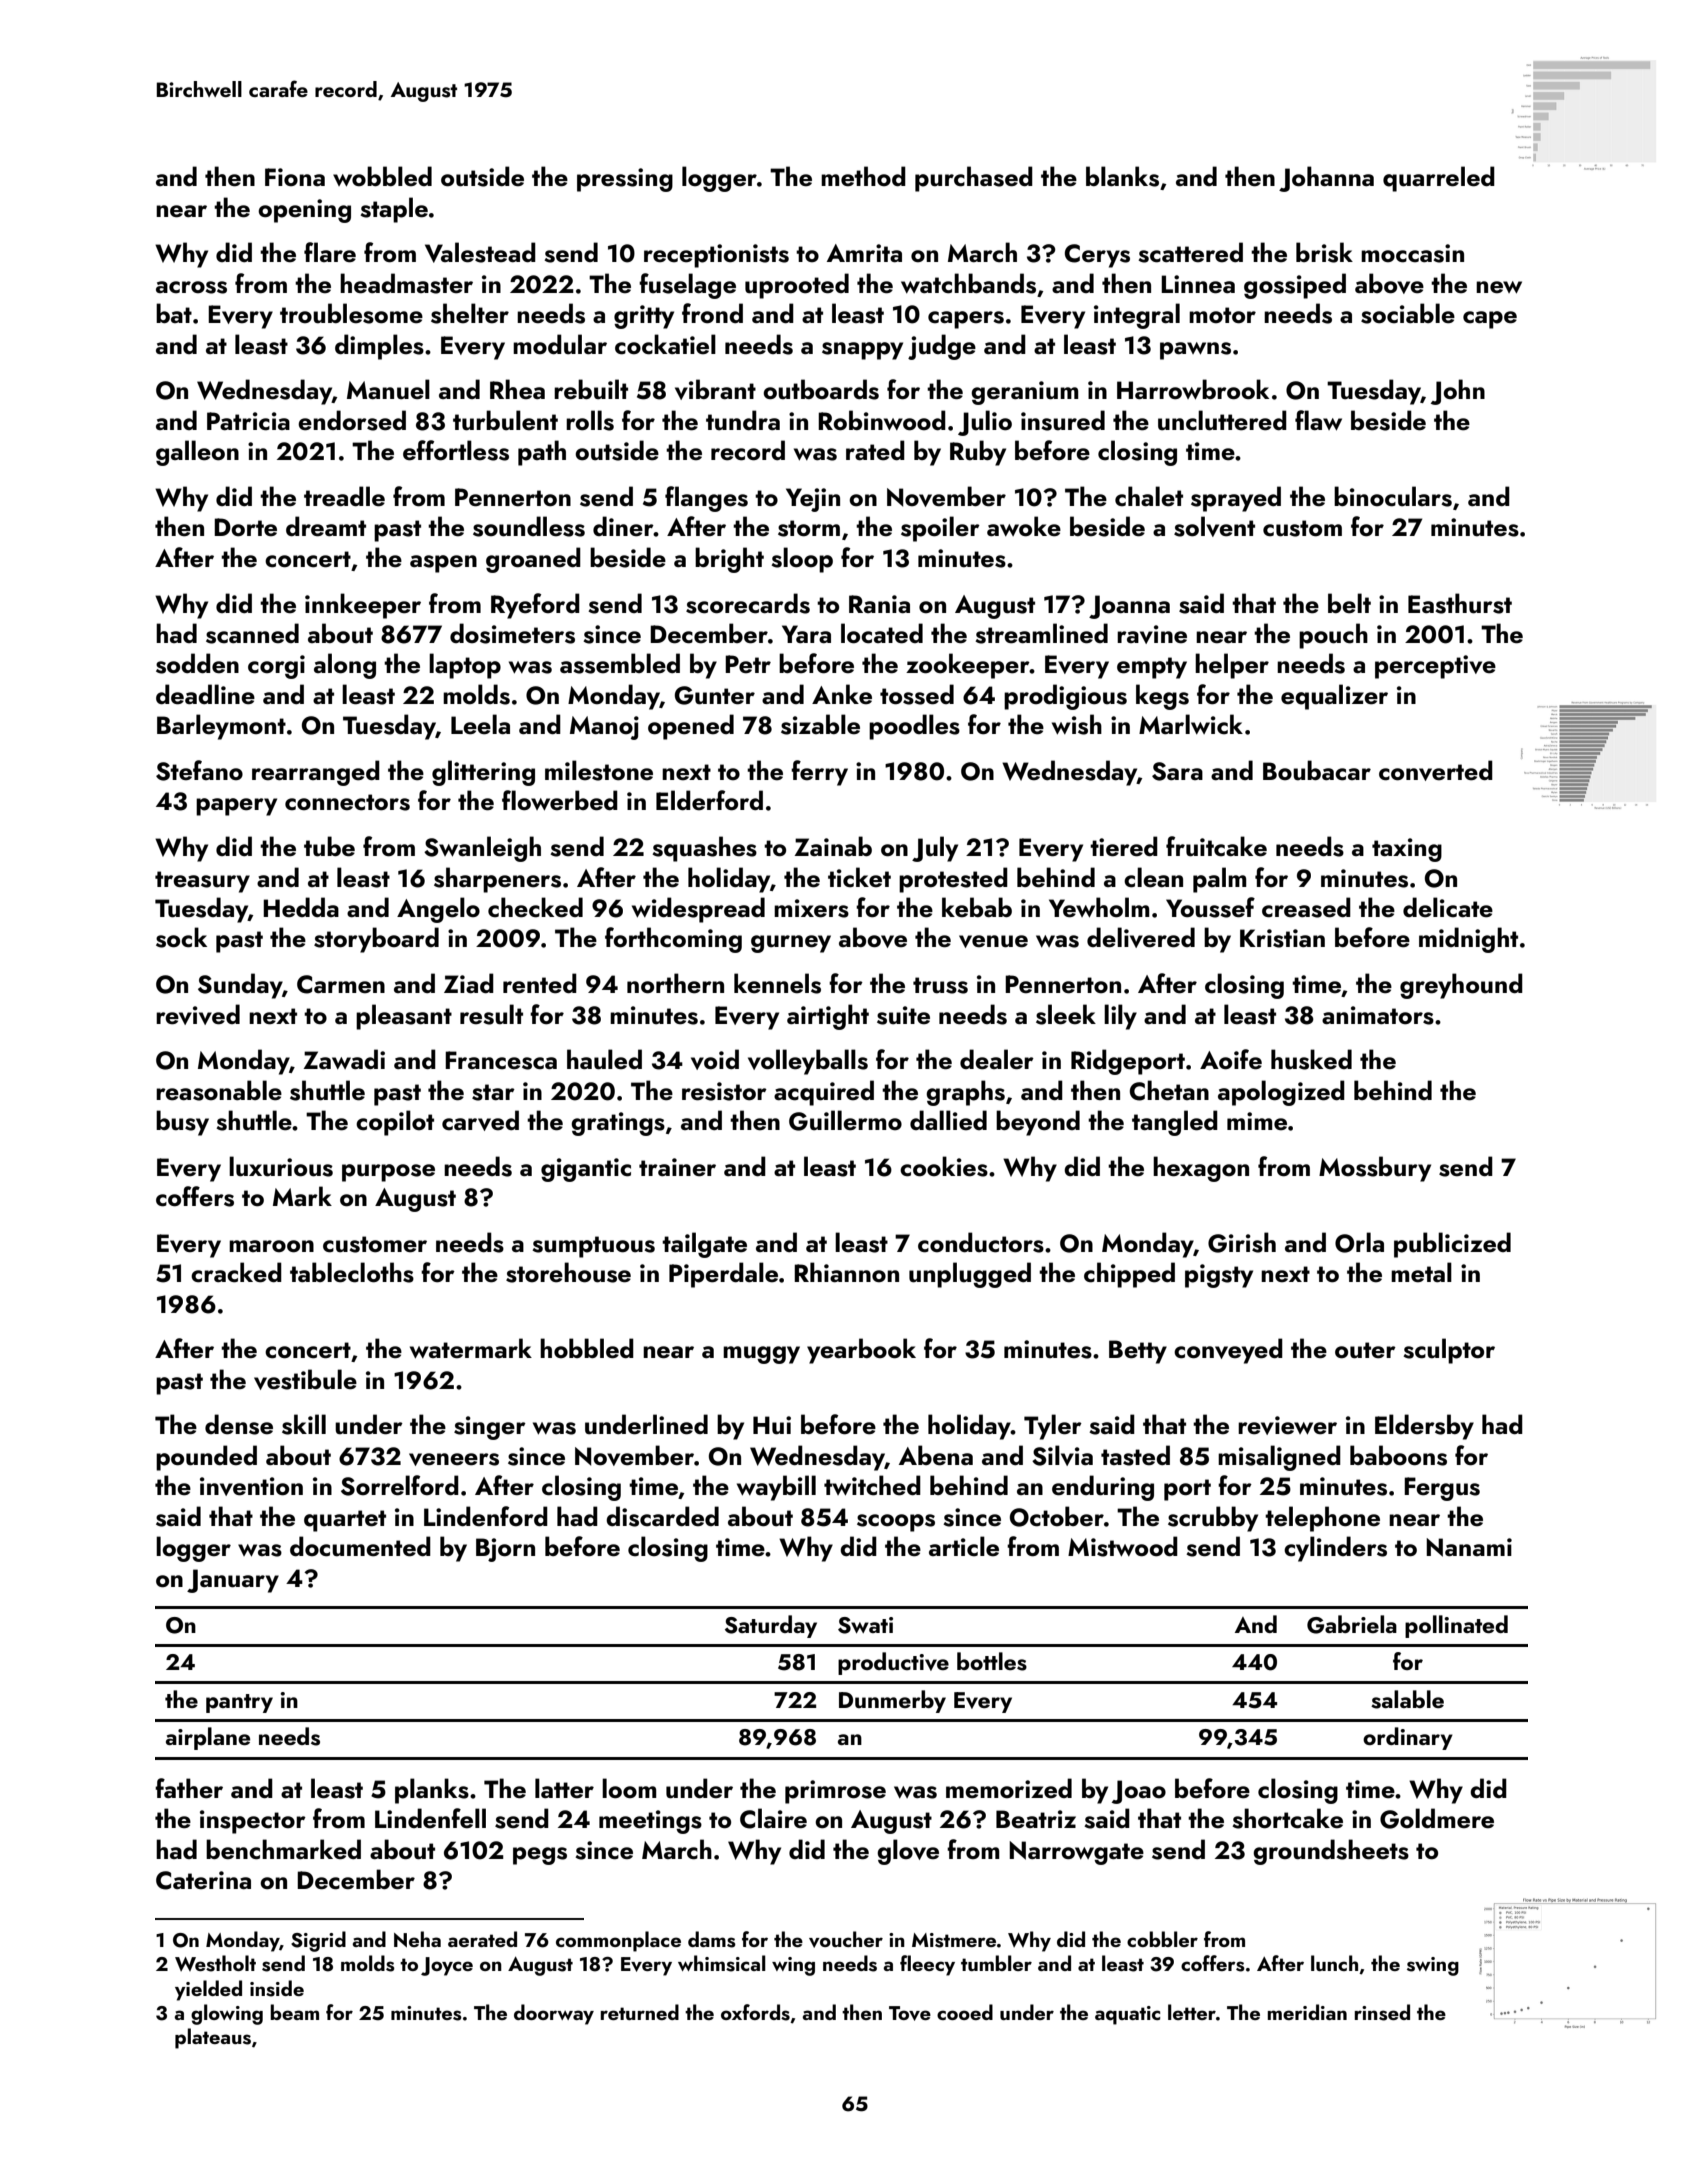 Image resolution: width=1683 pixels, height=2178 pixels. I want to click on vibrant, so click(715, 389).
